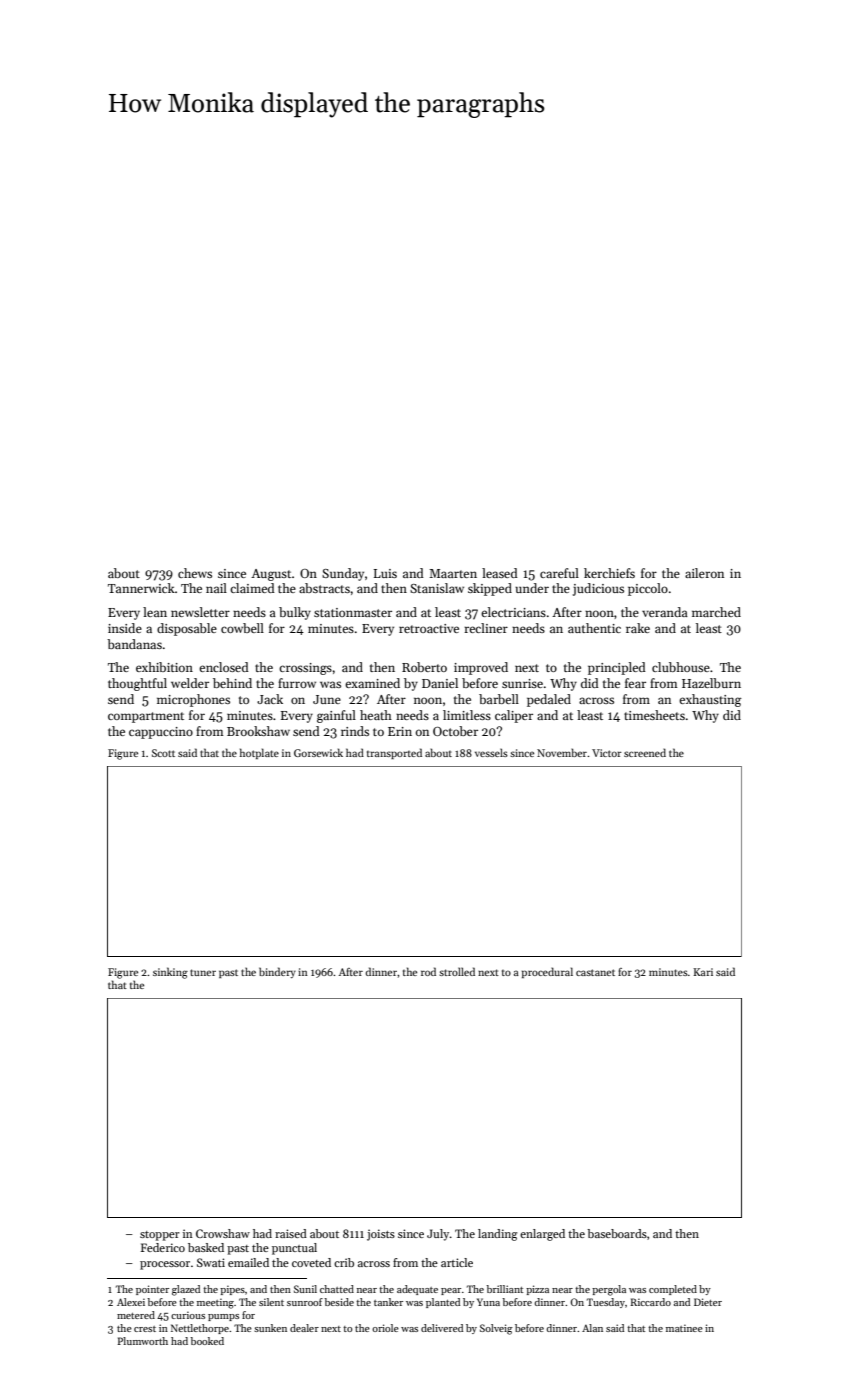 The width and height of the screenshot is (849, 1400). Describe the element at coordinates (311, 1262) in the screenshot. I see `coveted` at that location.
